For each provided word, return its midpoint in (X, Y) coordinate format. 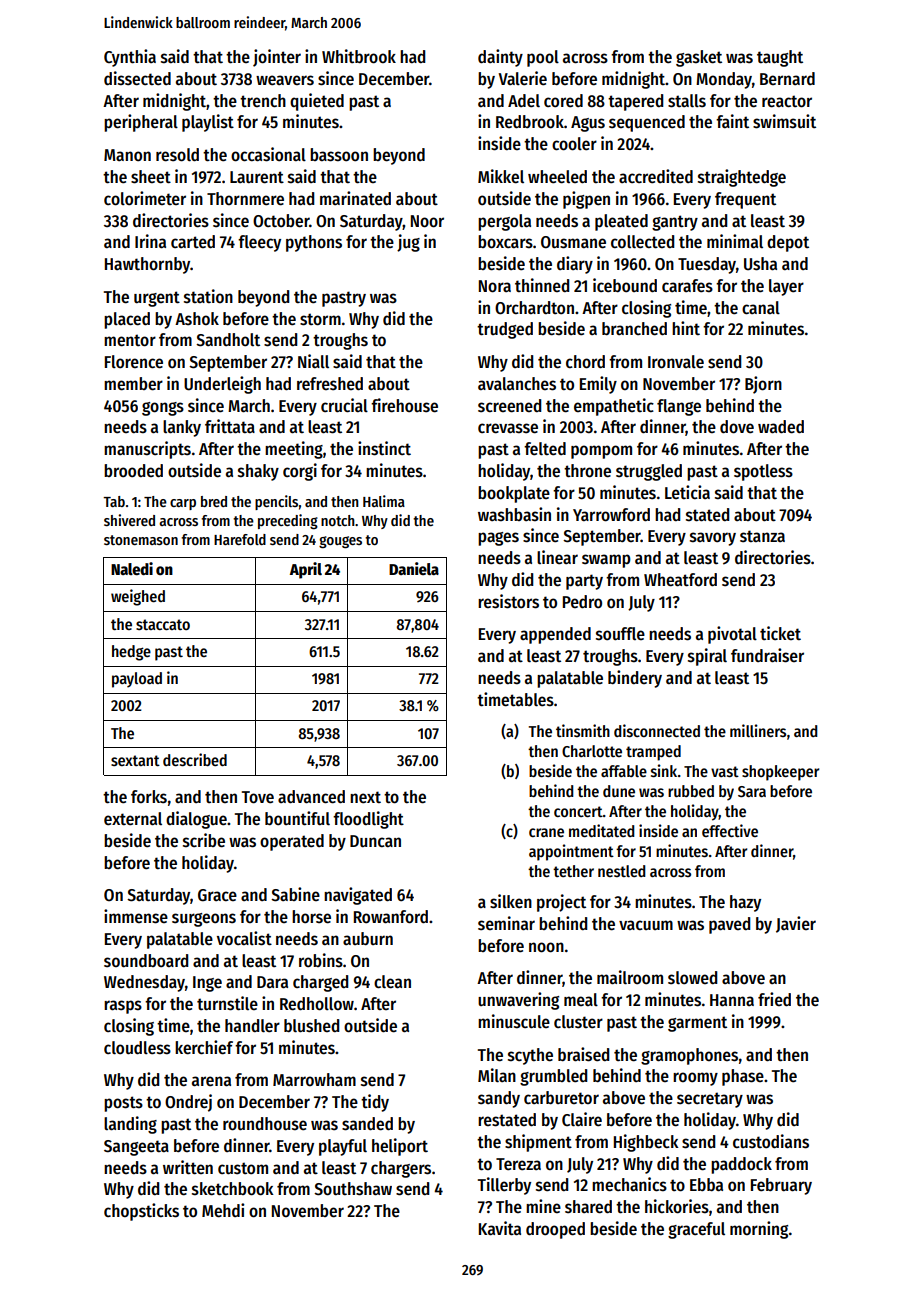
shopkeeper (780, 773)
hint (686, 328)
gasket (699, 58)
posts (123, 1104)
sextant (135, 760)
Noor (427, 221)
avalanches (517, 384)
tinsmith (583, 730)
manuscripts (147, 450)
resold (177, 155)
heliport (400, 1147)
